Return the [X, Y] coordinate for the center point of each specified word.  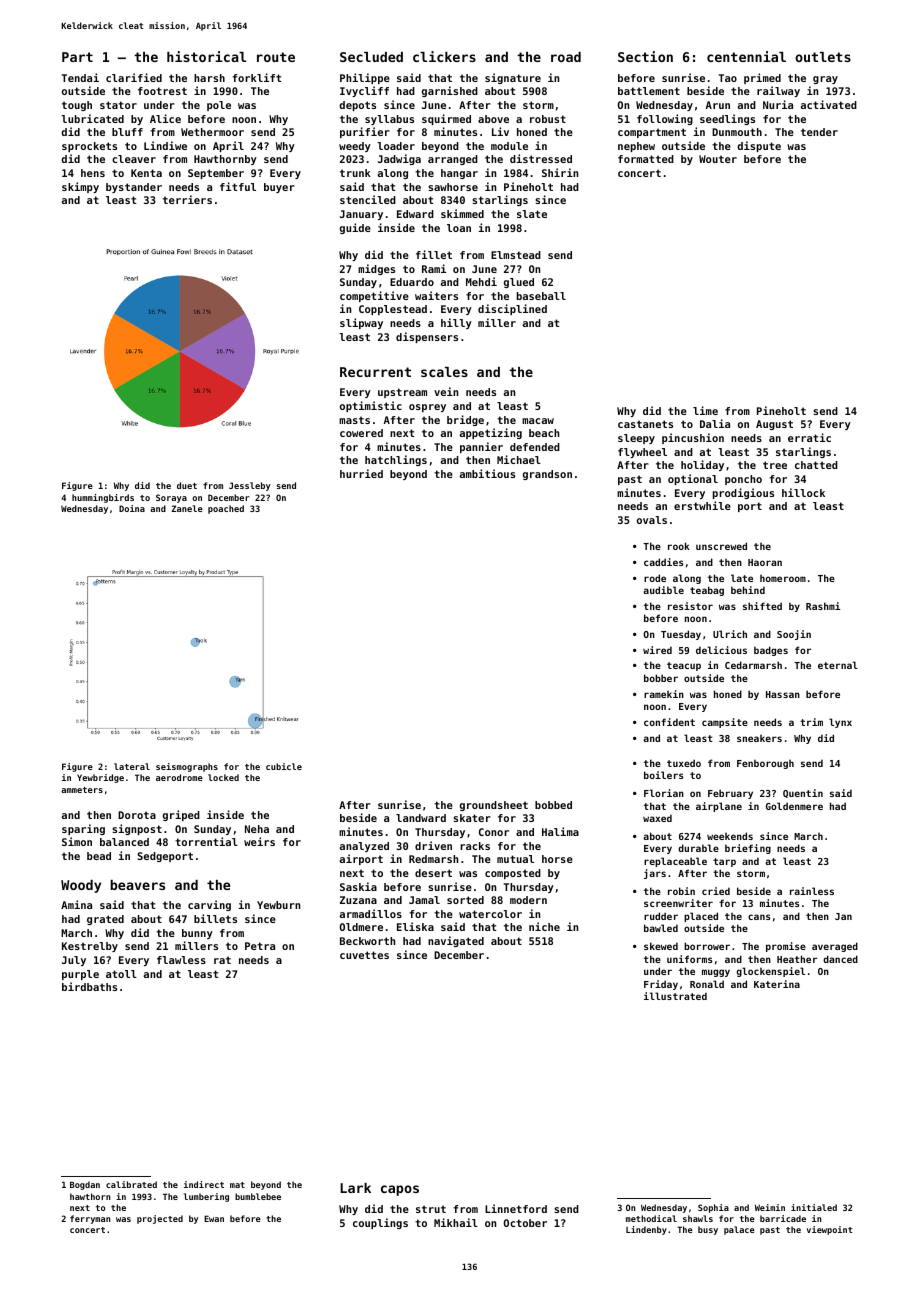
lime [705, 410]
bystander [134, 188]
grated [105, 920]
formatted [646, 159]
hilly [456, 323]
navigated [456, 941]
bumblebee [258, 1196]
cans [759, 917]
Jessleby [250, 486]
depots [357, 106]
